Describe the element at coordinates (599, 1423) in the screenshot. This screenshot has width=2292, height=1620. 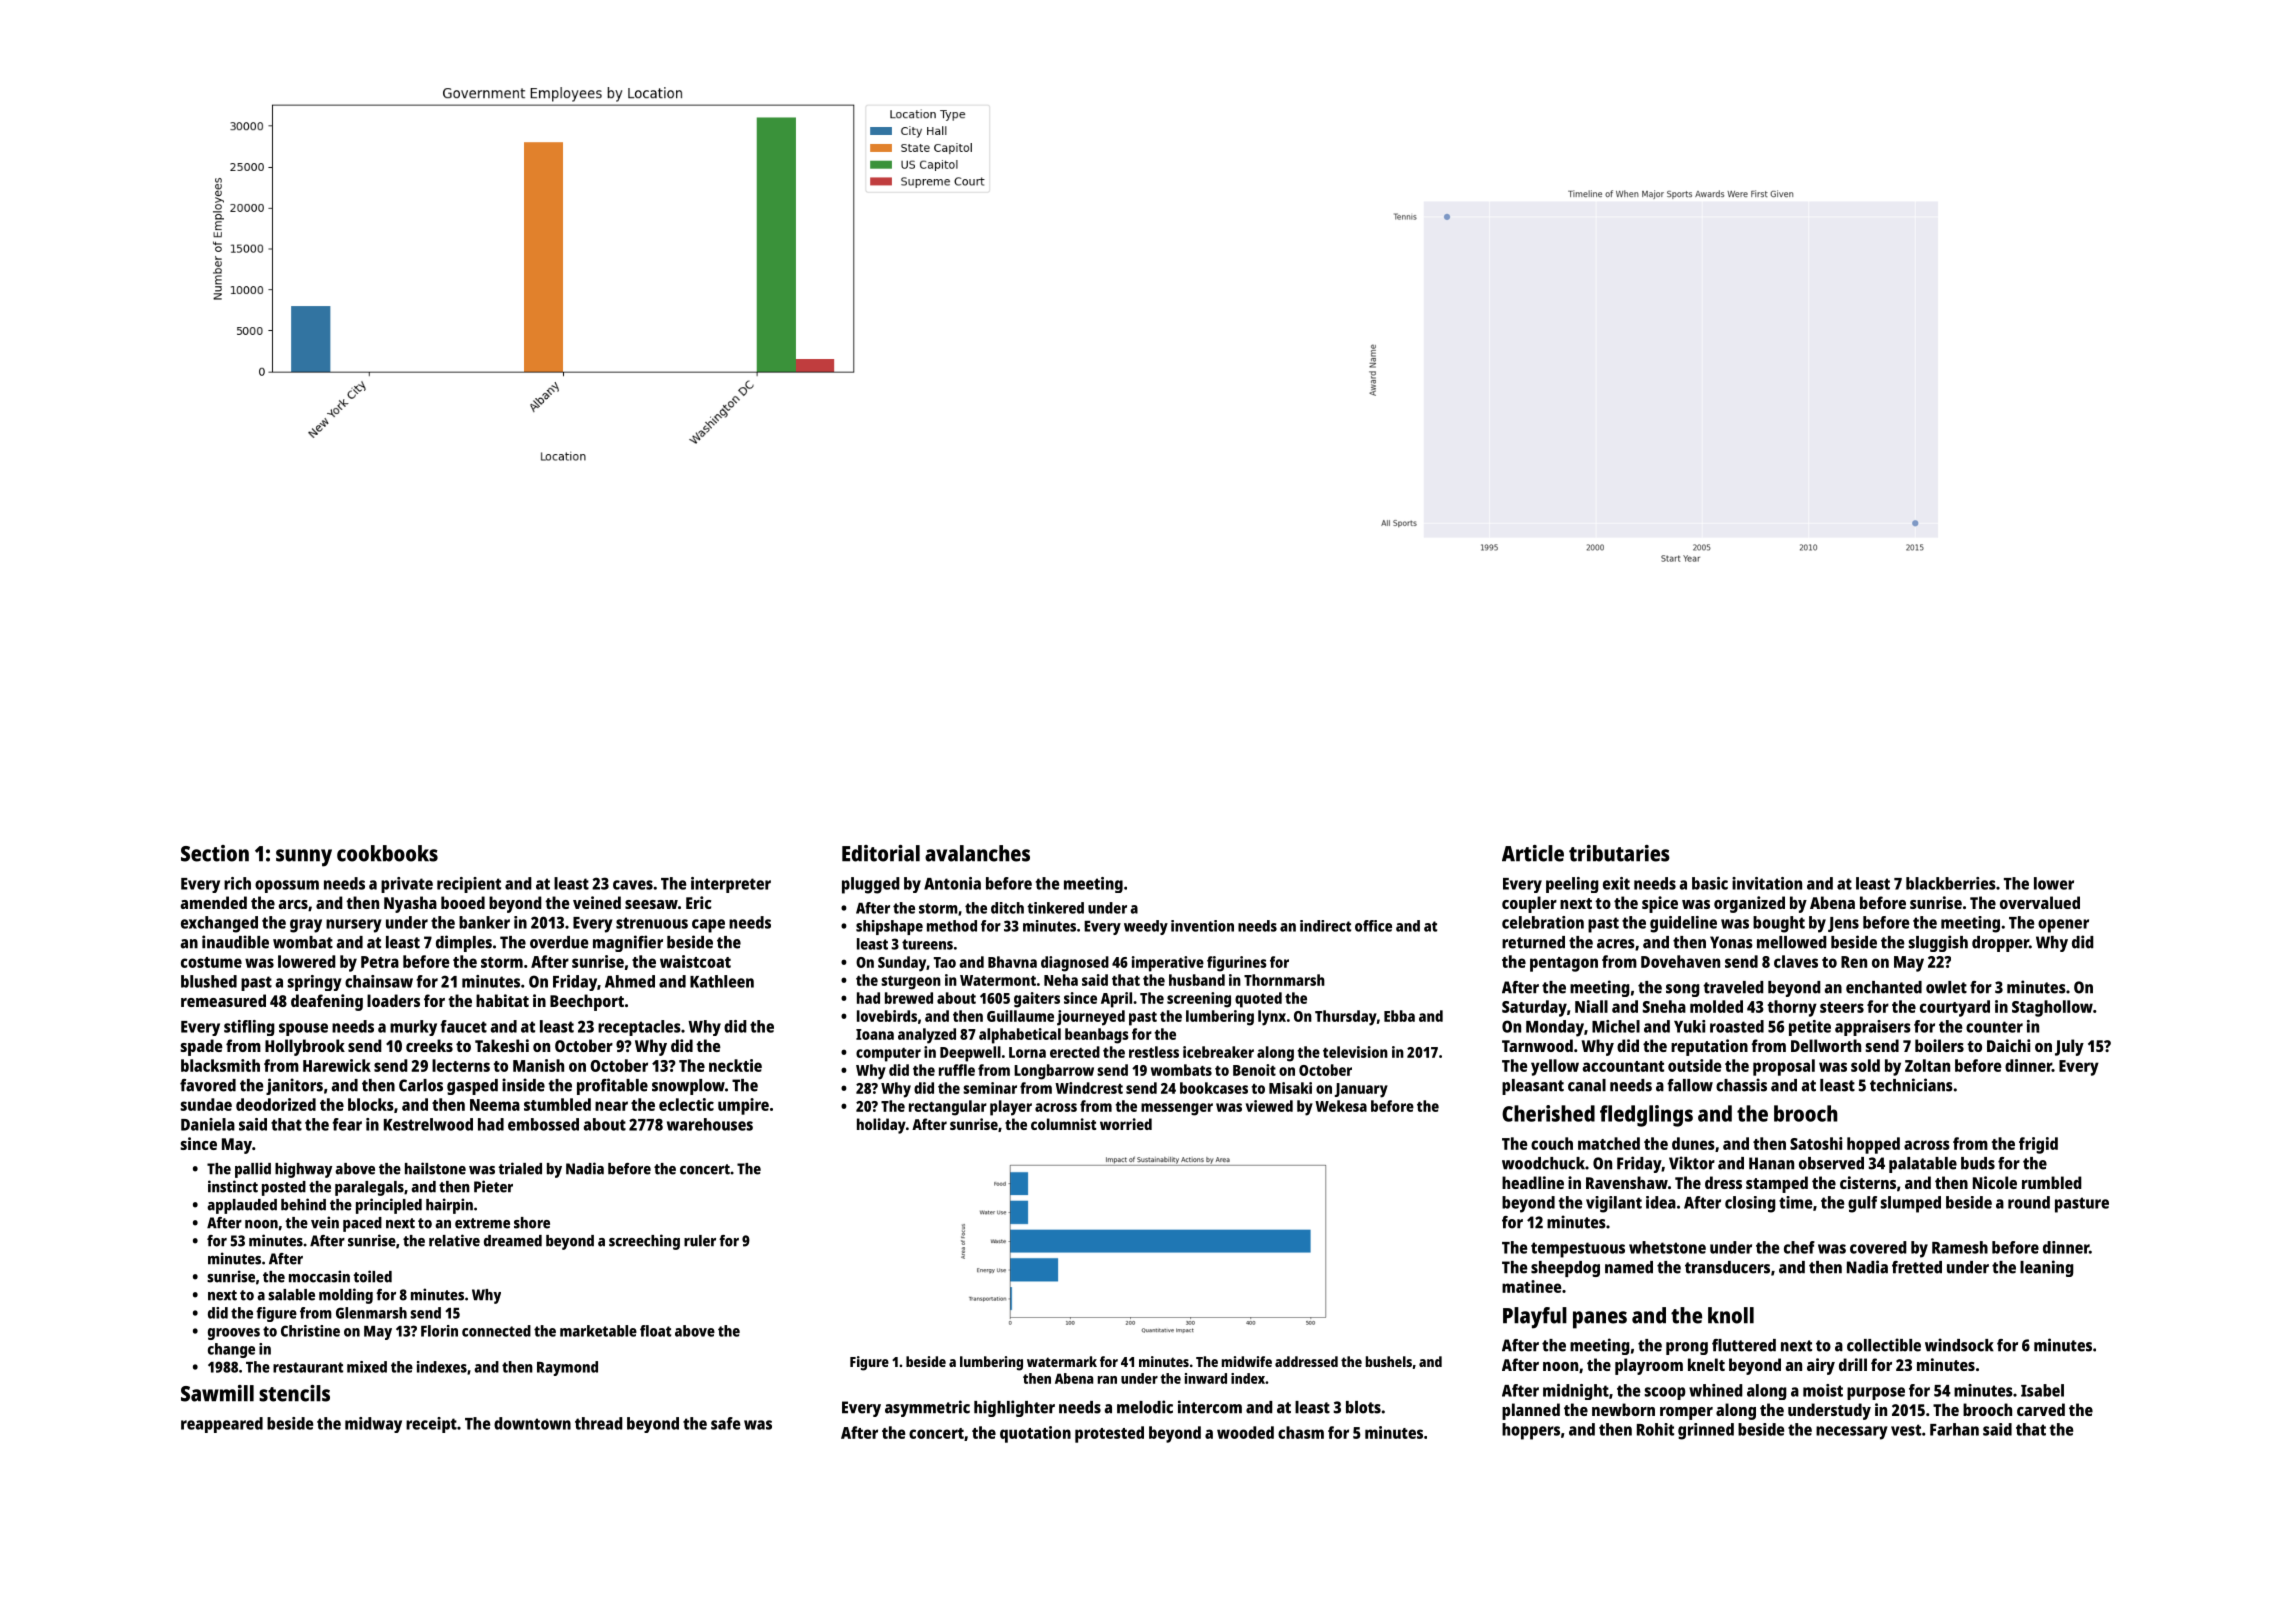
I see `thread` at that location.
